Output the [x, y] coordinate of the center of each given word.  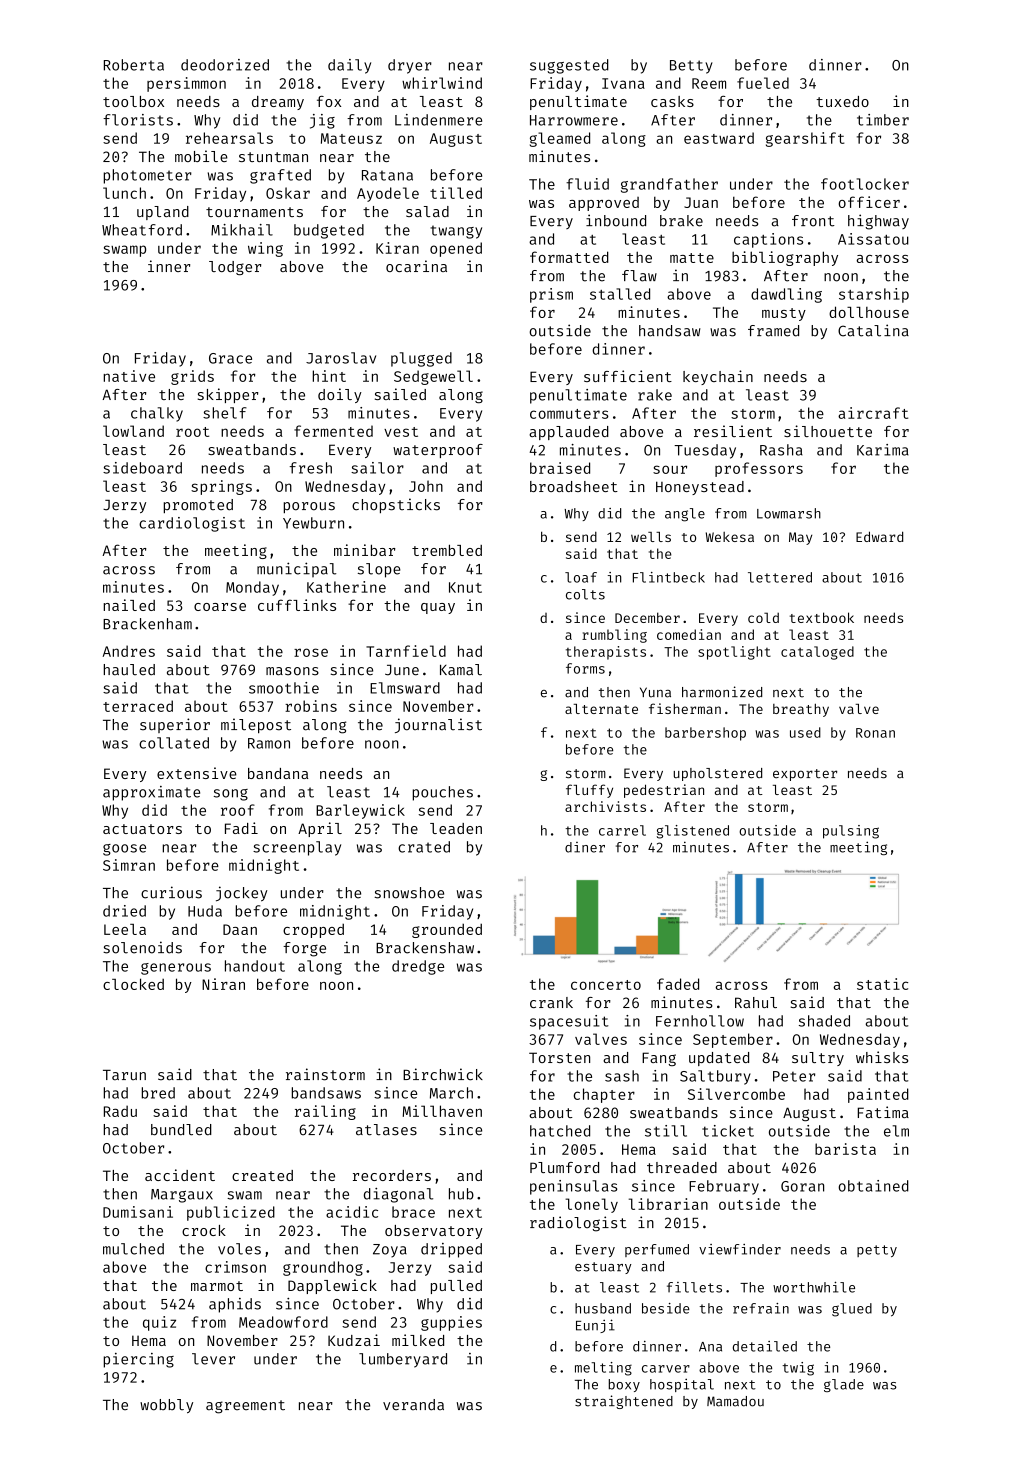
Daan [240, 929]
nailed [129, 605]
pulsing [851, 832]
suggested [569, 66]
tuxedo [842, 101]
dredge [418, 967]
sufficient [628, 376]
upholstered [718, 774]
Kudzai [354, 1340]
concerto [606, 985]
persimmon [186, 84]
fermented [333, 431]
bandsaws [326, 1093]
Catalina [873, 330]
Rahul [756, 1002]
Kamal [461, 670]
